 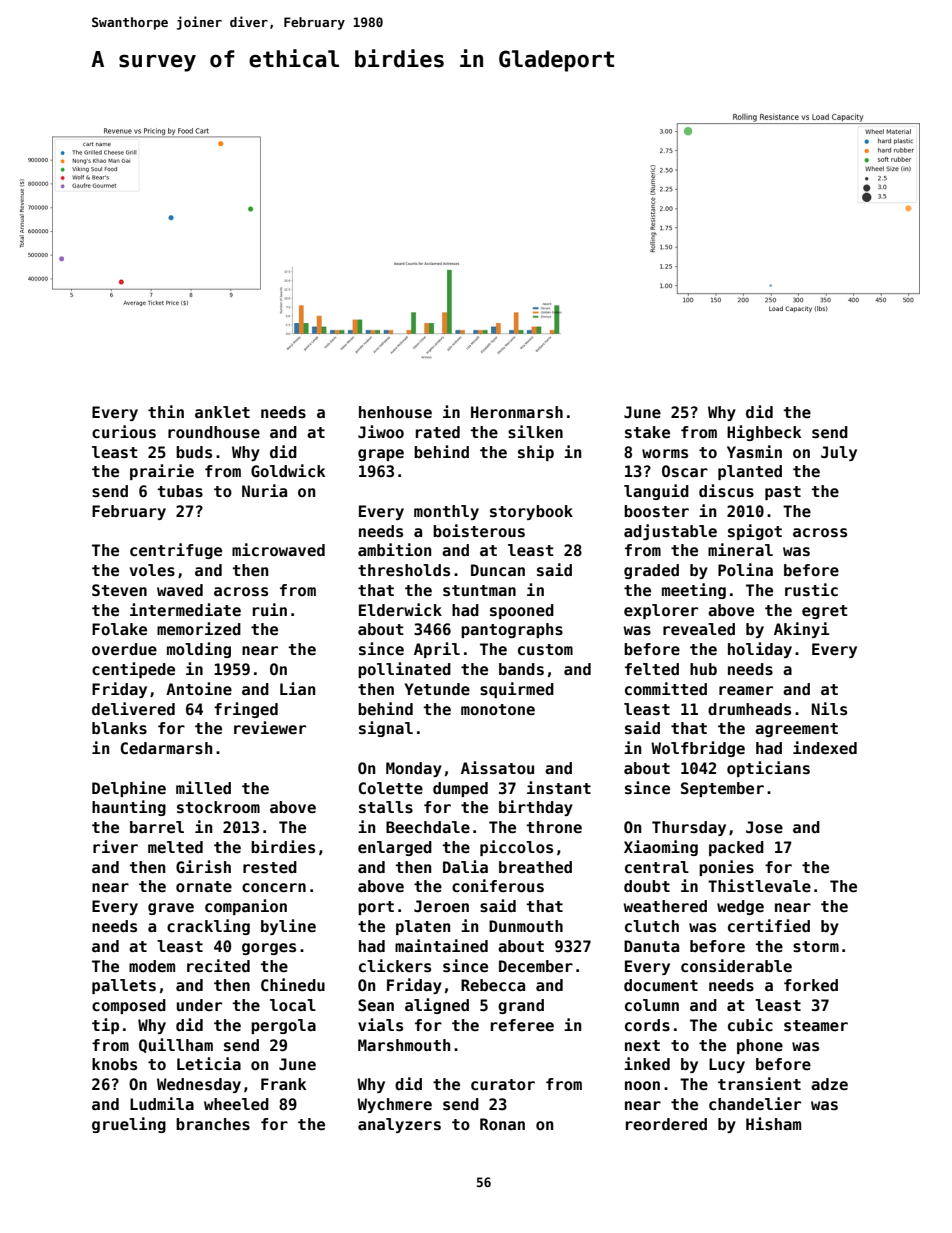 What do you see at coordinates (816, 946) in the document?
I see `storm` at bounding box center [816, 946].
